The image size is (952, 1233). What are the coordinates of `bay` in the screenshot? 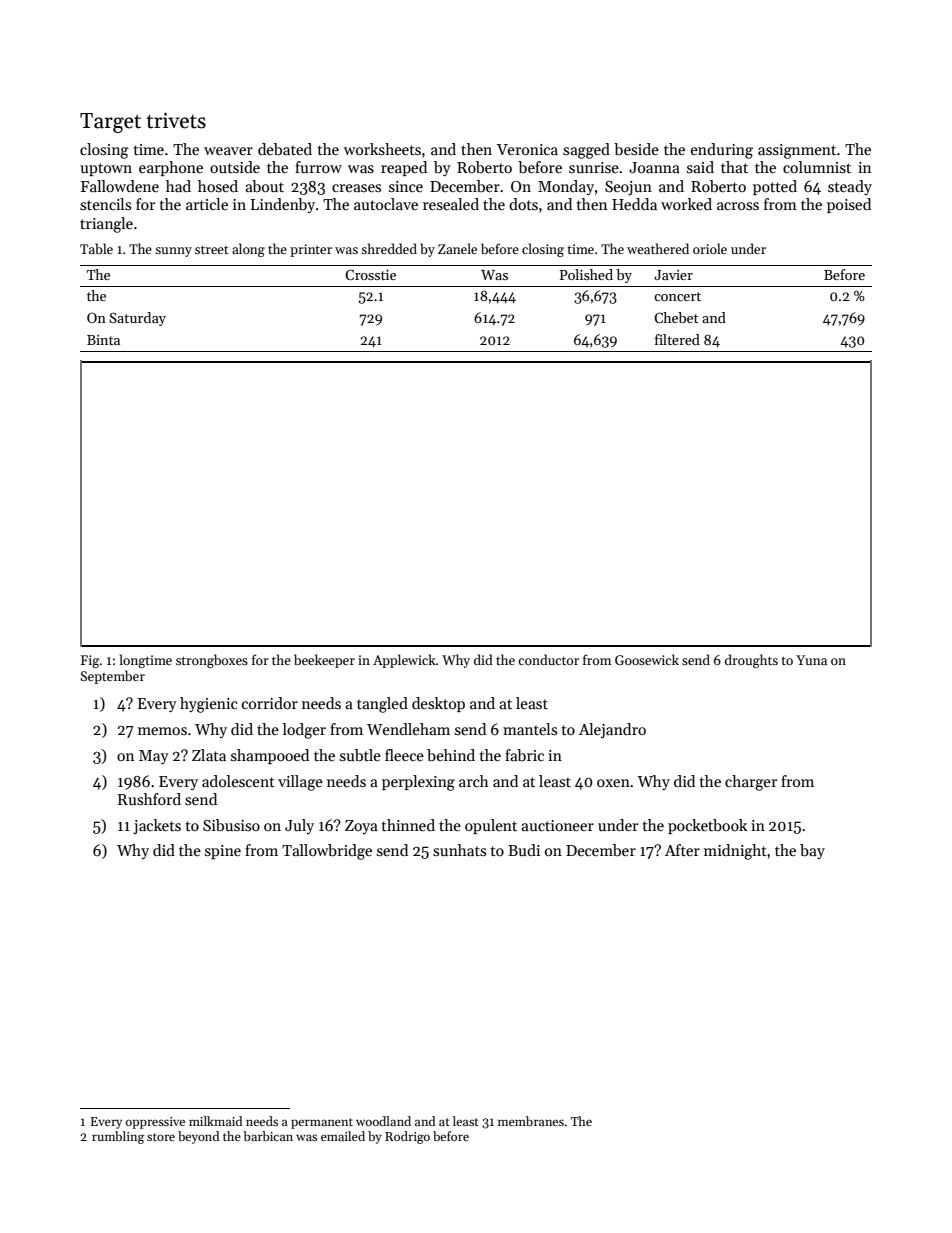 It's located at (812, 851).
